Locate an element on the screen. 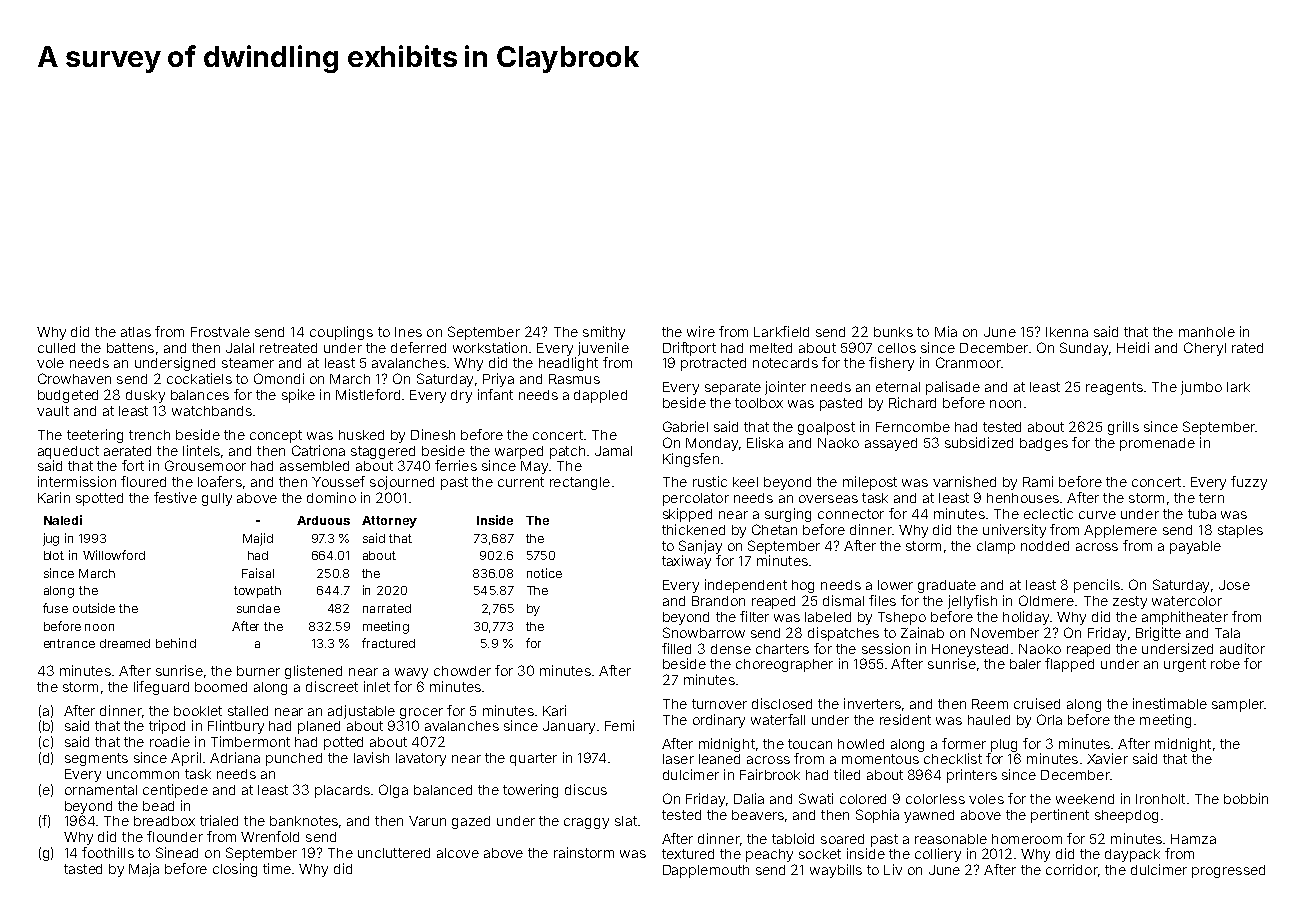 This screenshot has height=924, width=1308. alcove is located at coordinates (458, 853).
